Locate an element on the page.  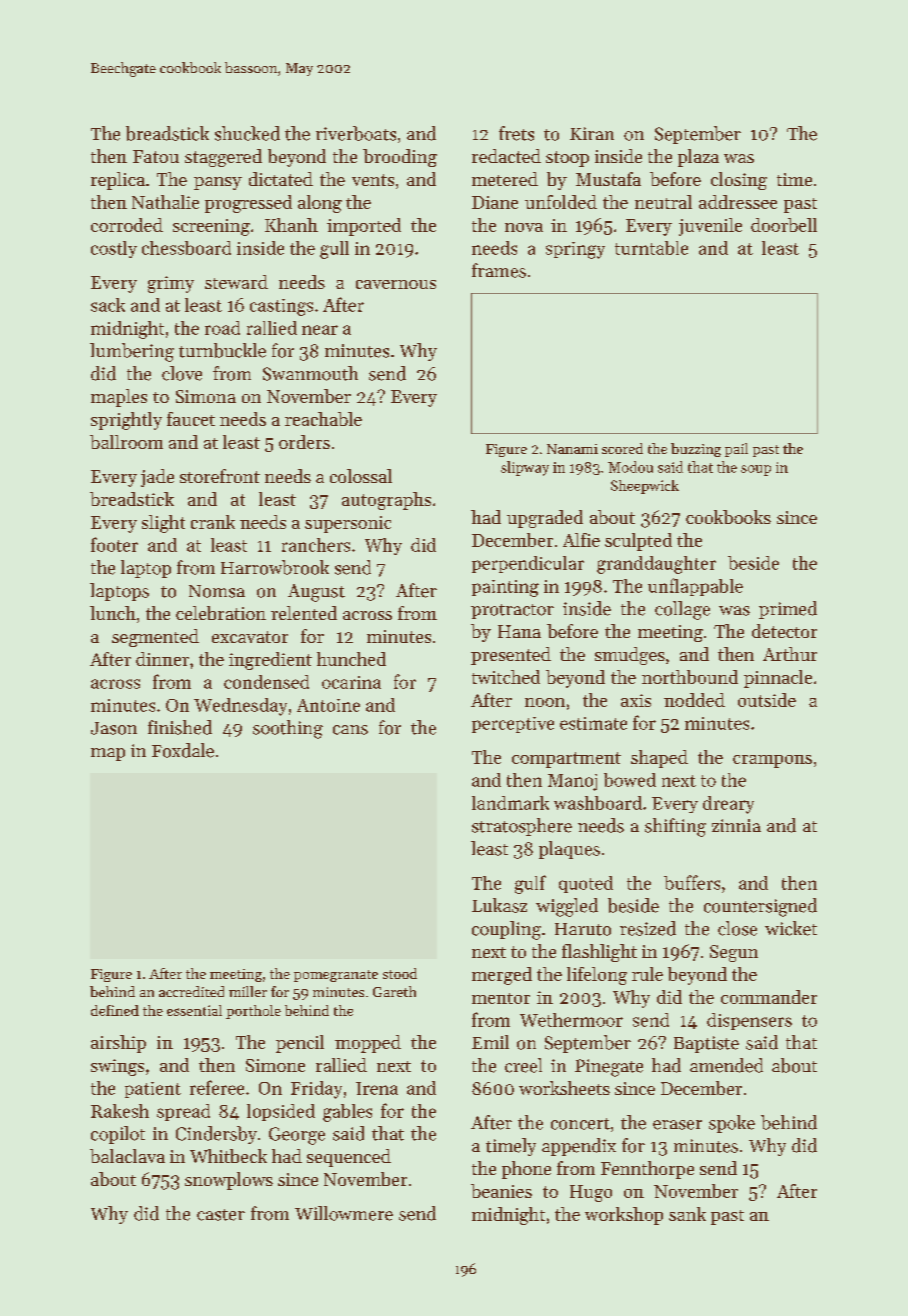
Foxdale is located at coordinates (183, 750).
